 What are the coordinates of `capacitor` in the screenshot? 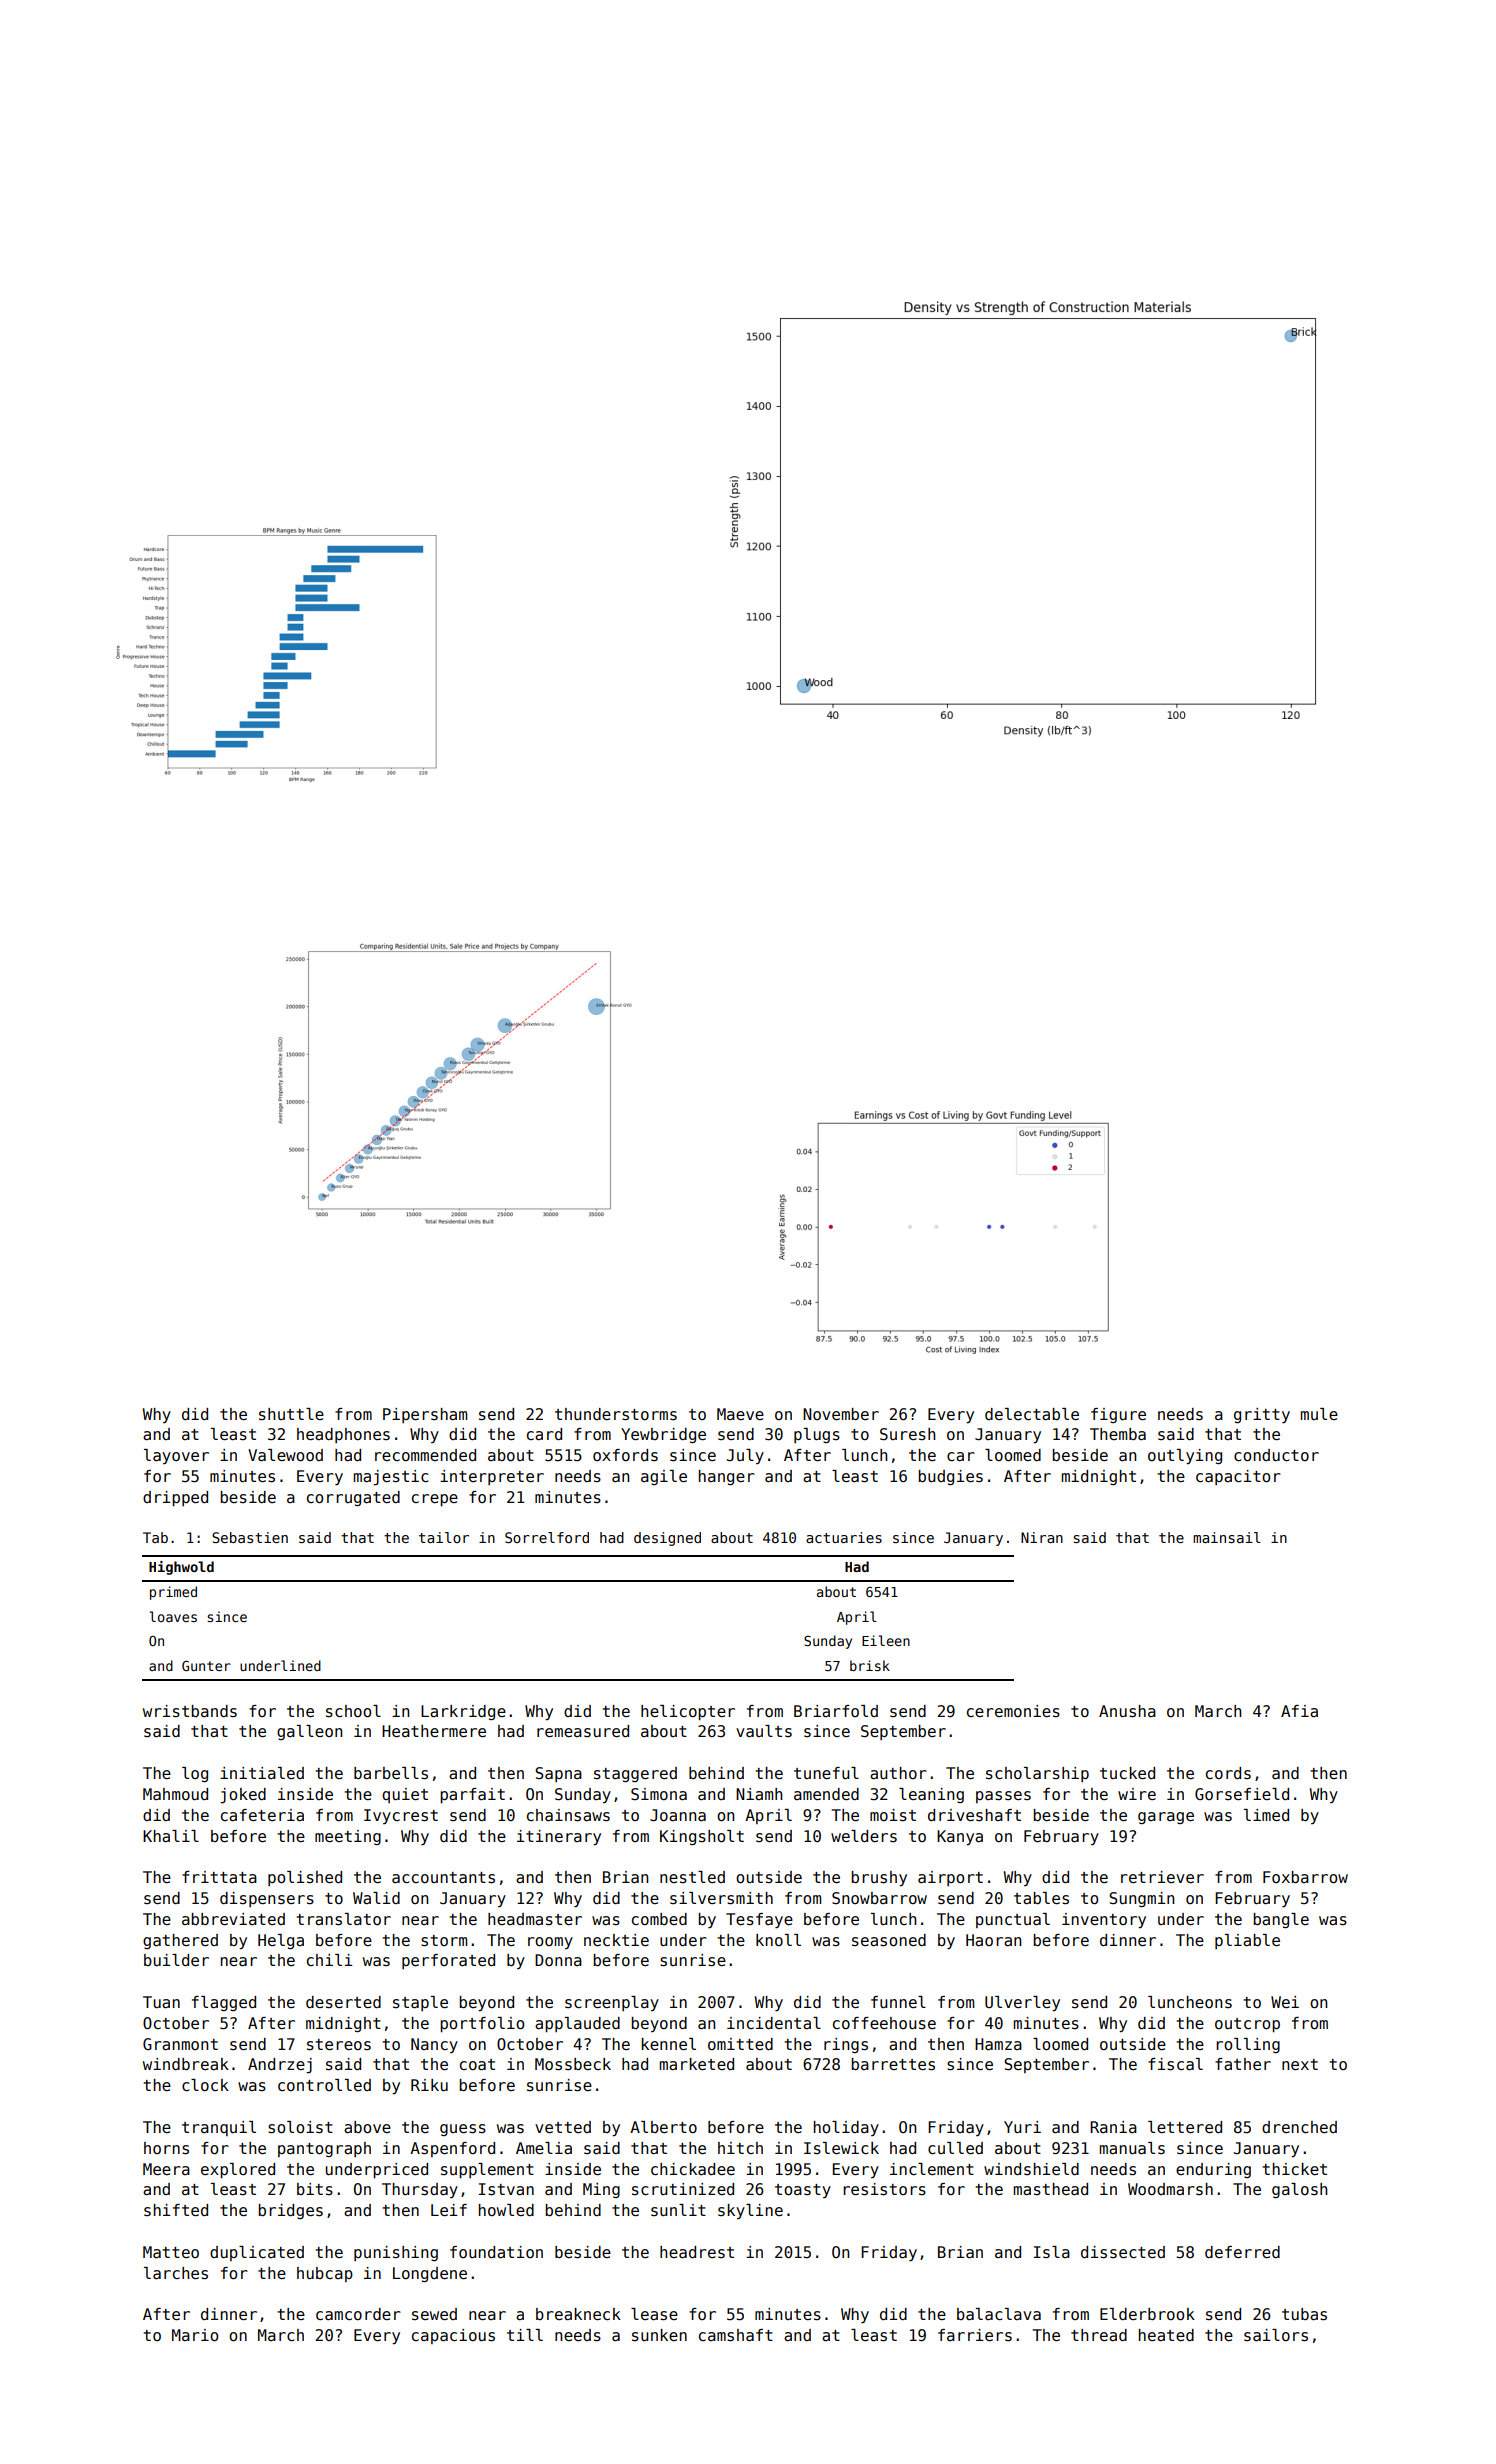 It's located at (1238, 1477).
